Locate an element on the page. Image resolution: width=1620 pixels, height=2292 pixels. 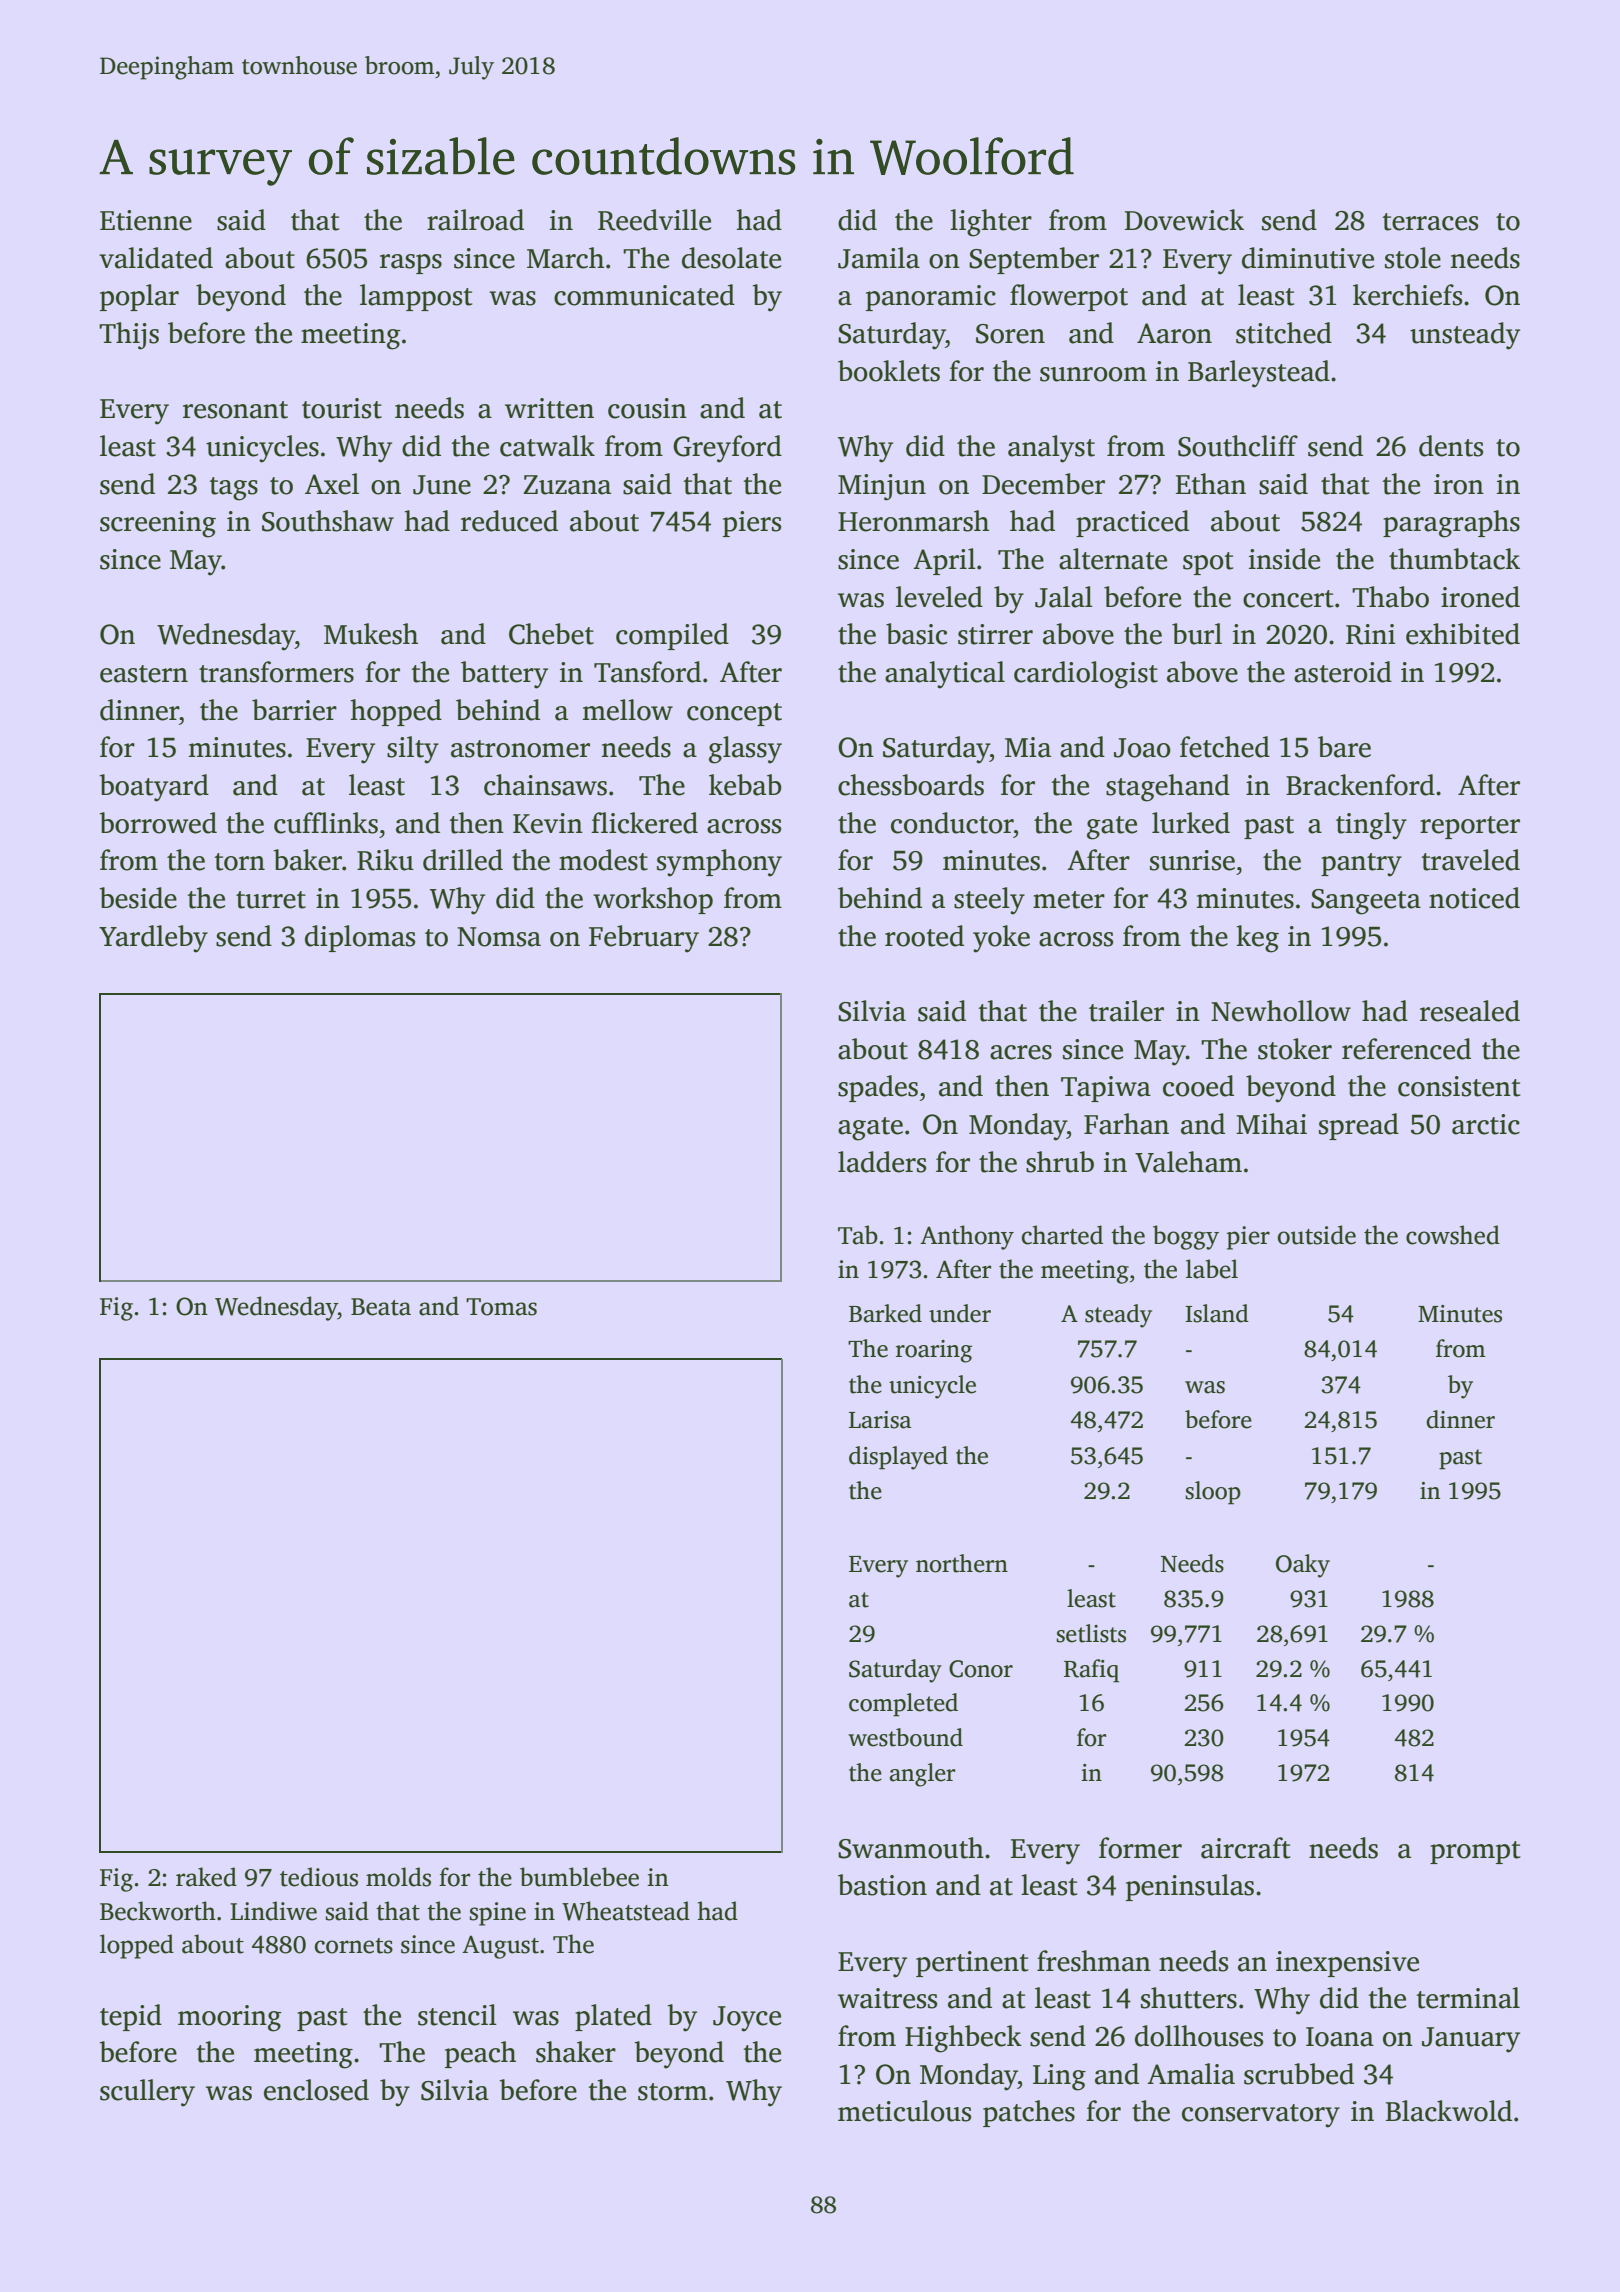
conductor is located at coordinates (952, 823).
